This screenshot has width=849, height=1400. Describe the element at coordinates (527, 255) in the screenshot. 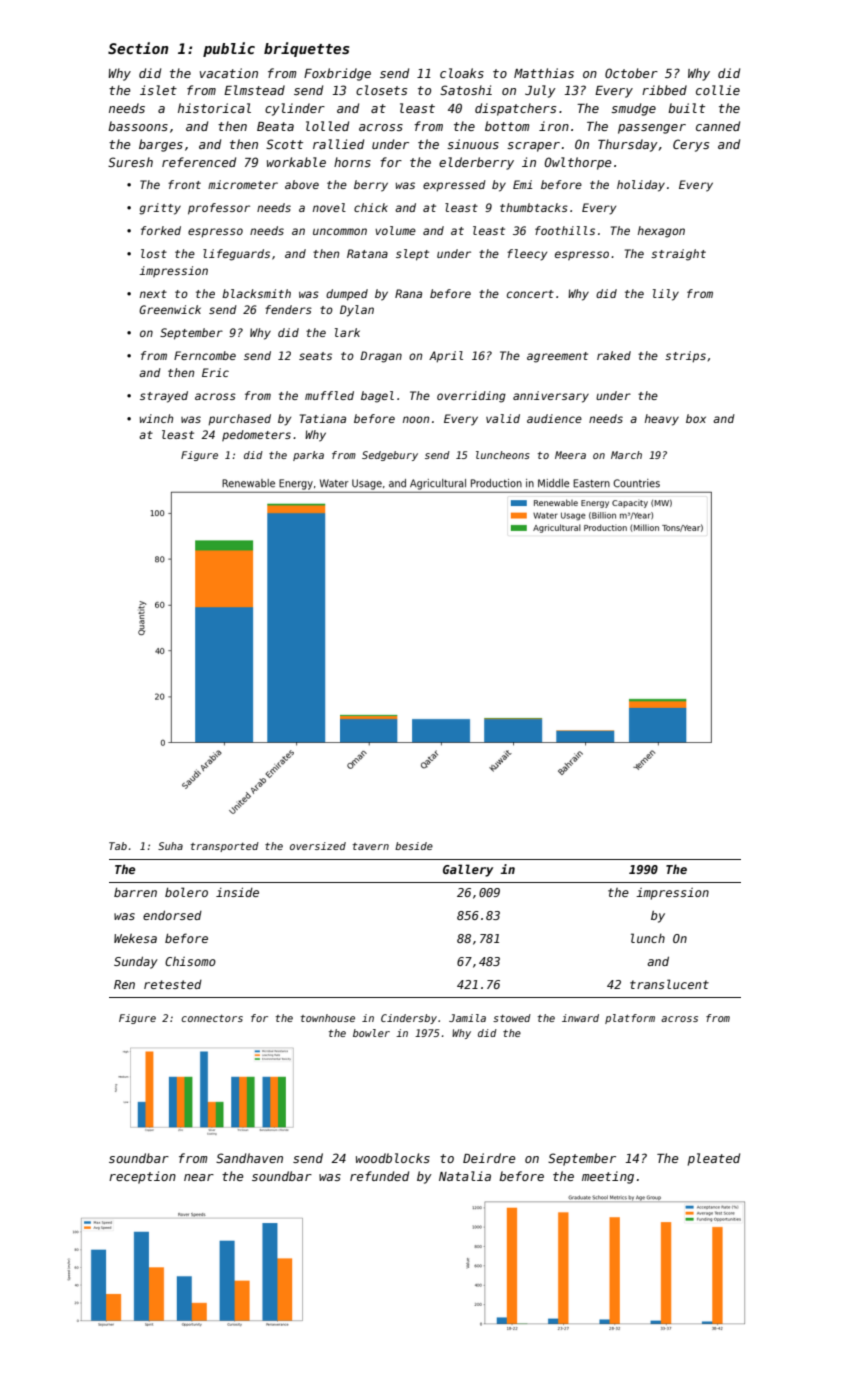

I see `fleecy` at that location.
